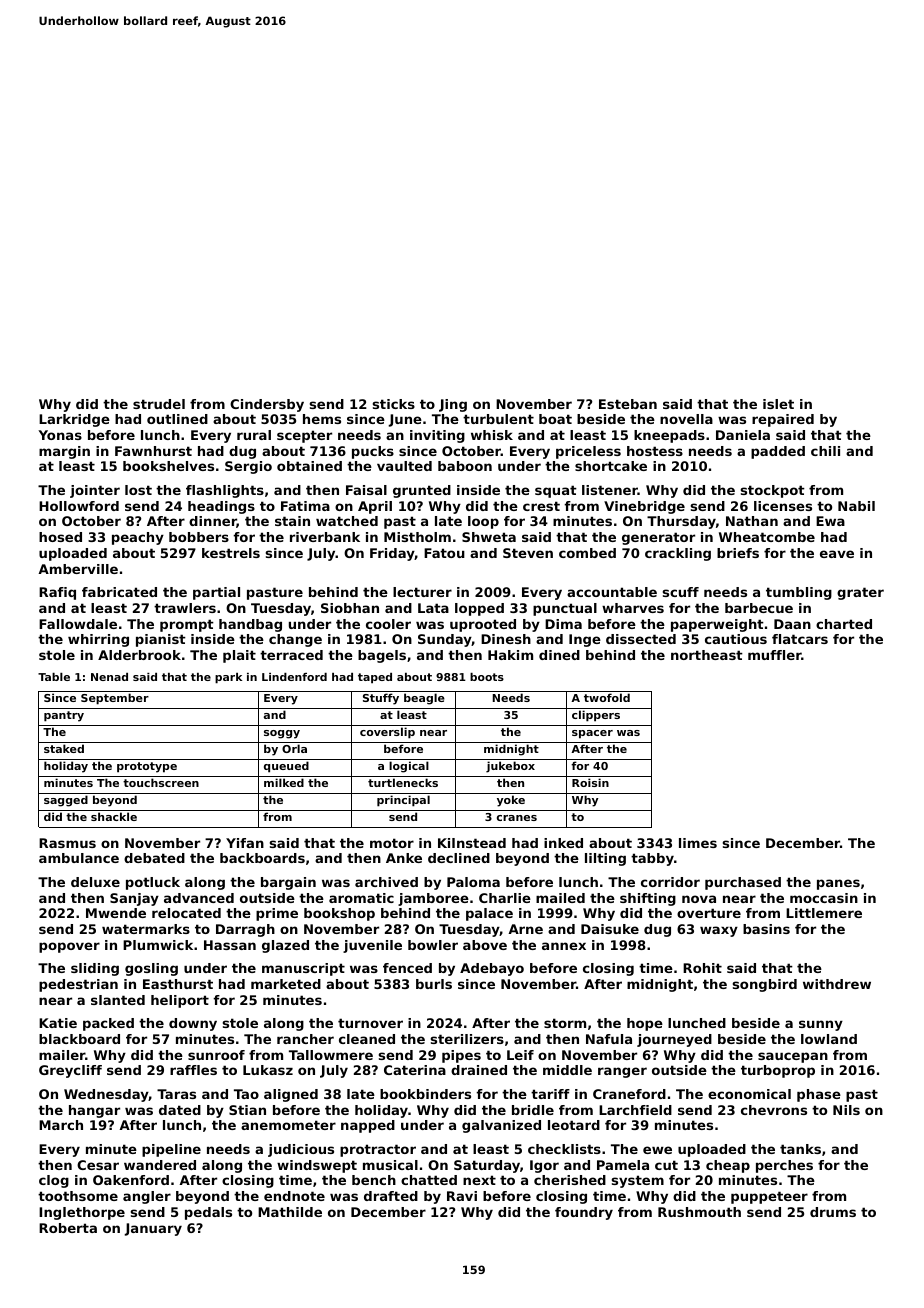  Describe the element at coordinates (638, 1181) in the document. I see `system` at that location.
